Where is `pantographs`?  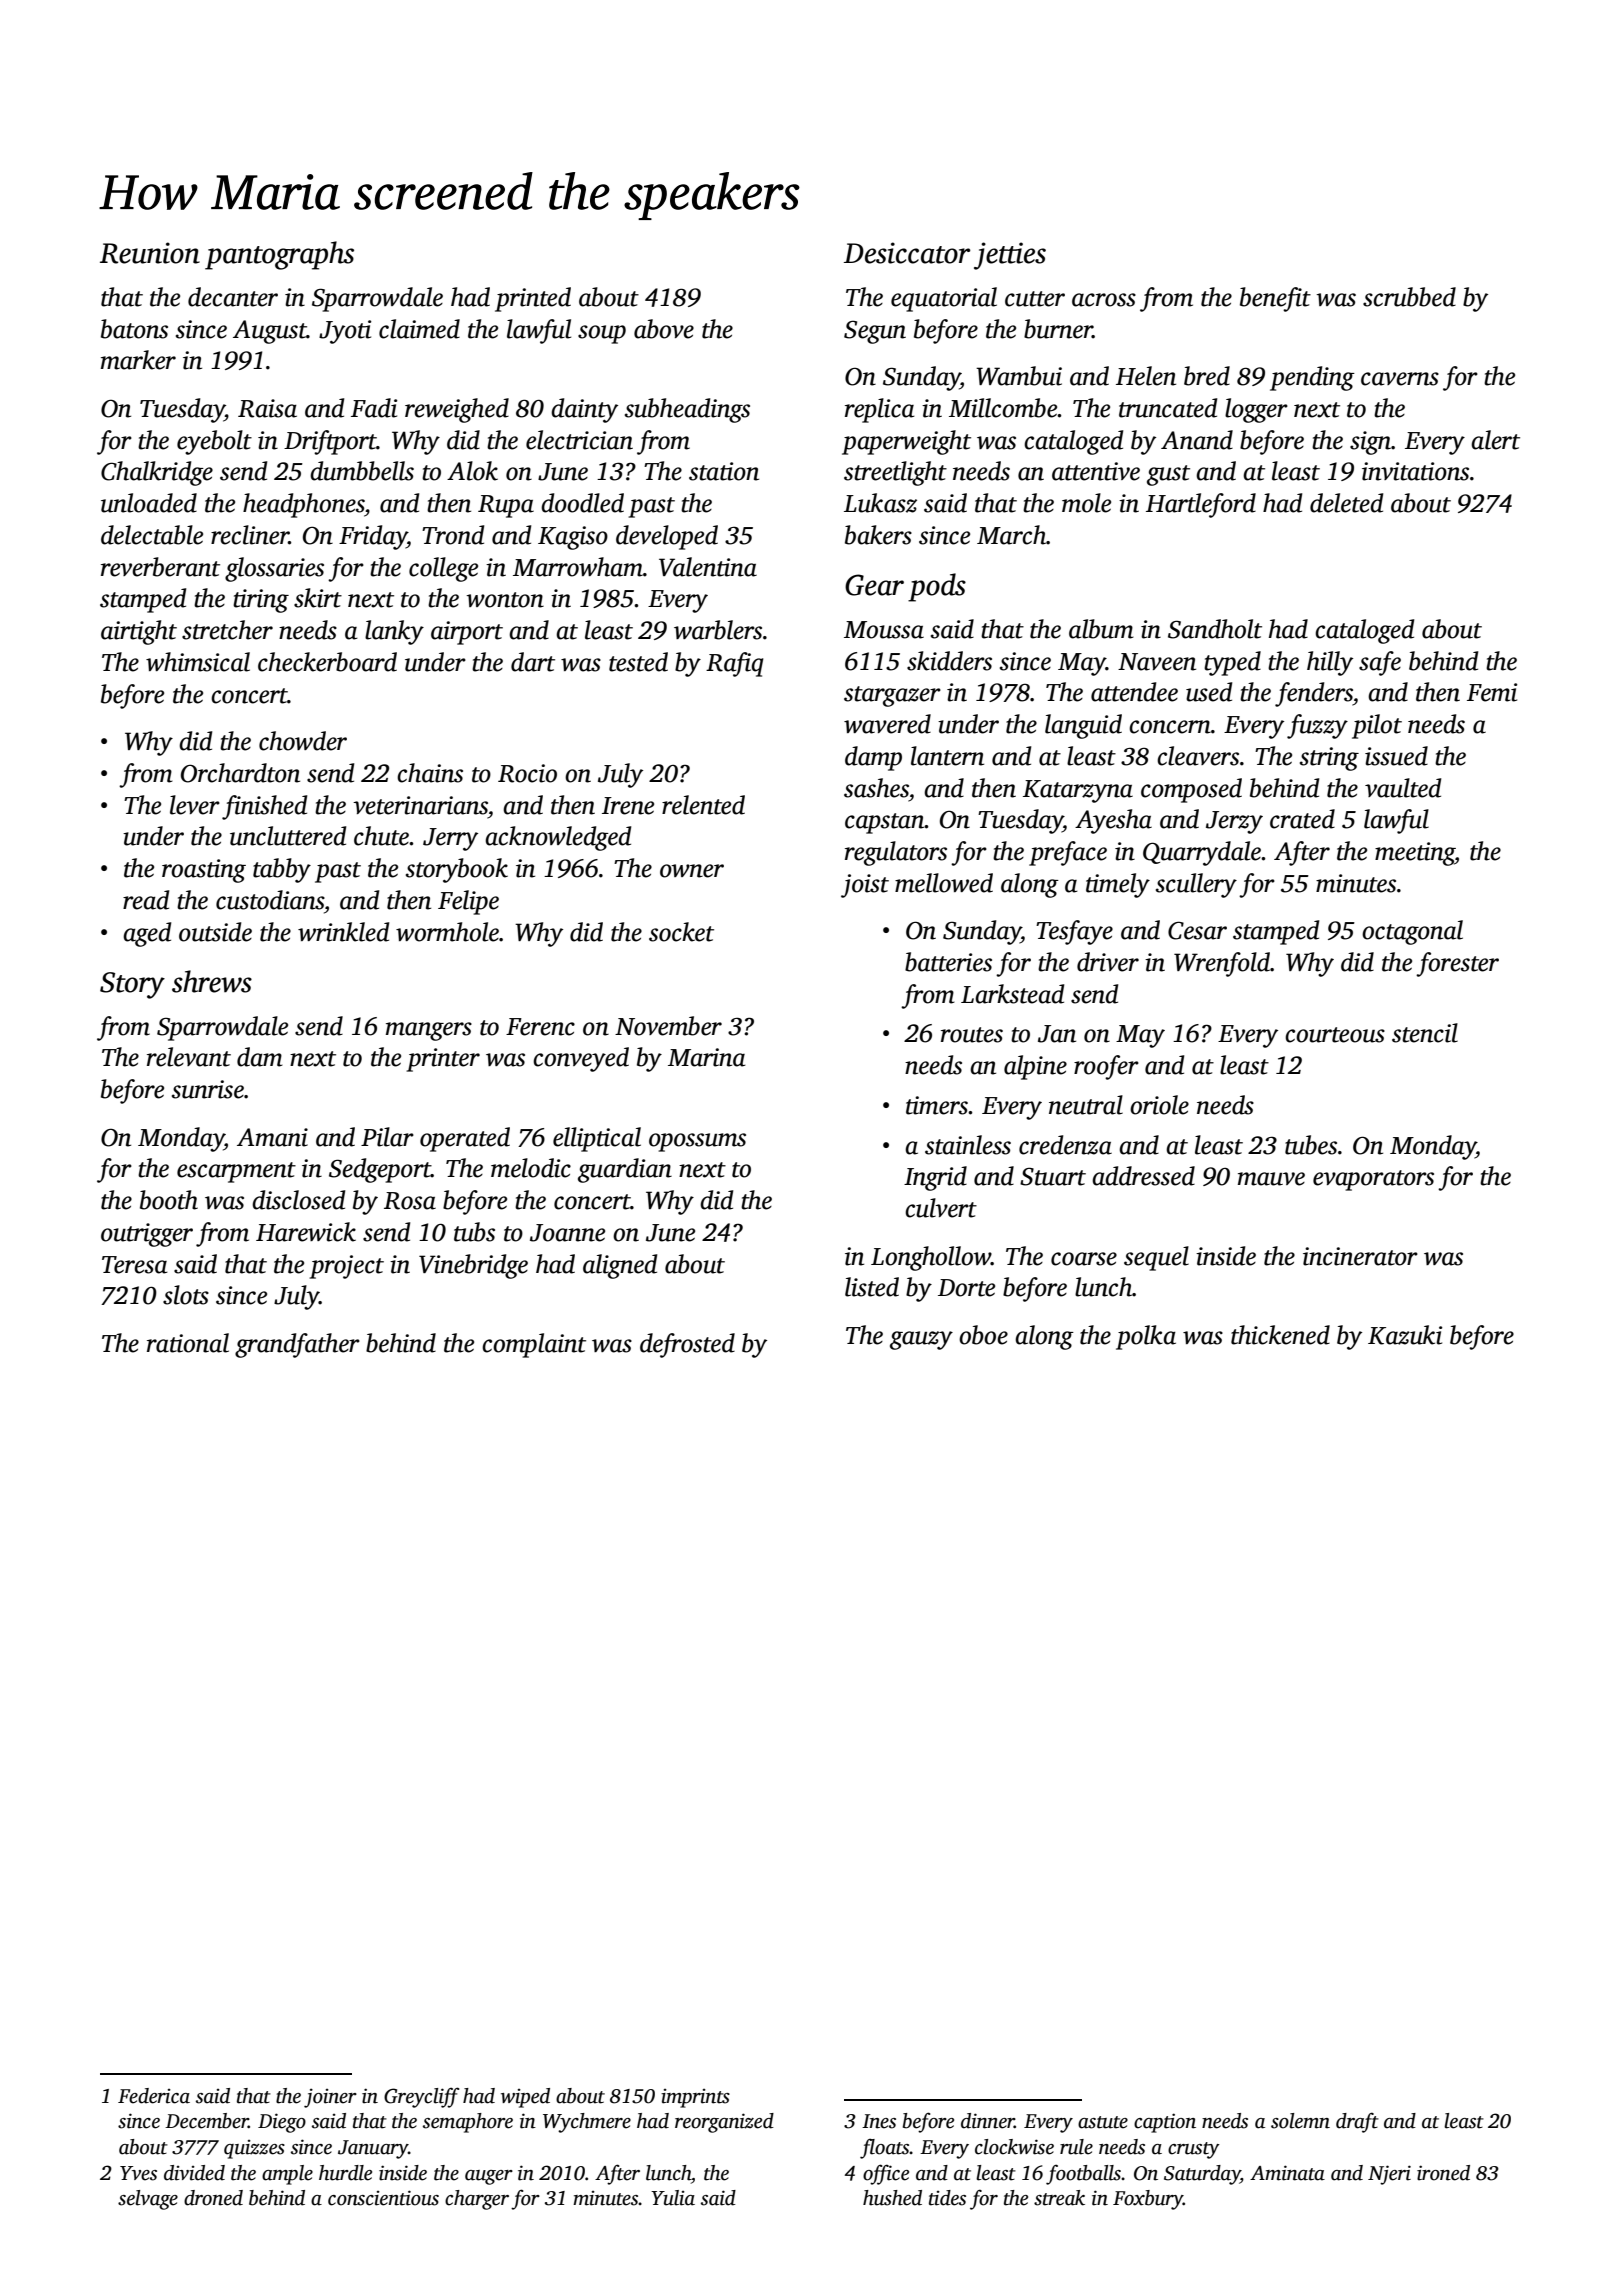
pantographs is located at coordinates (279, 255).
